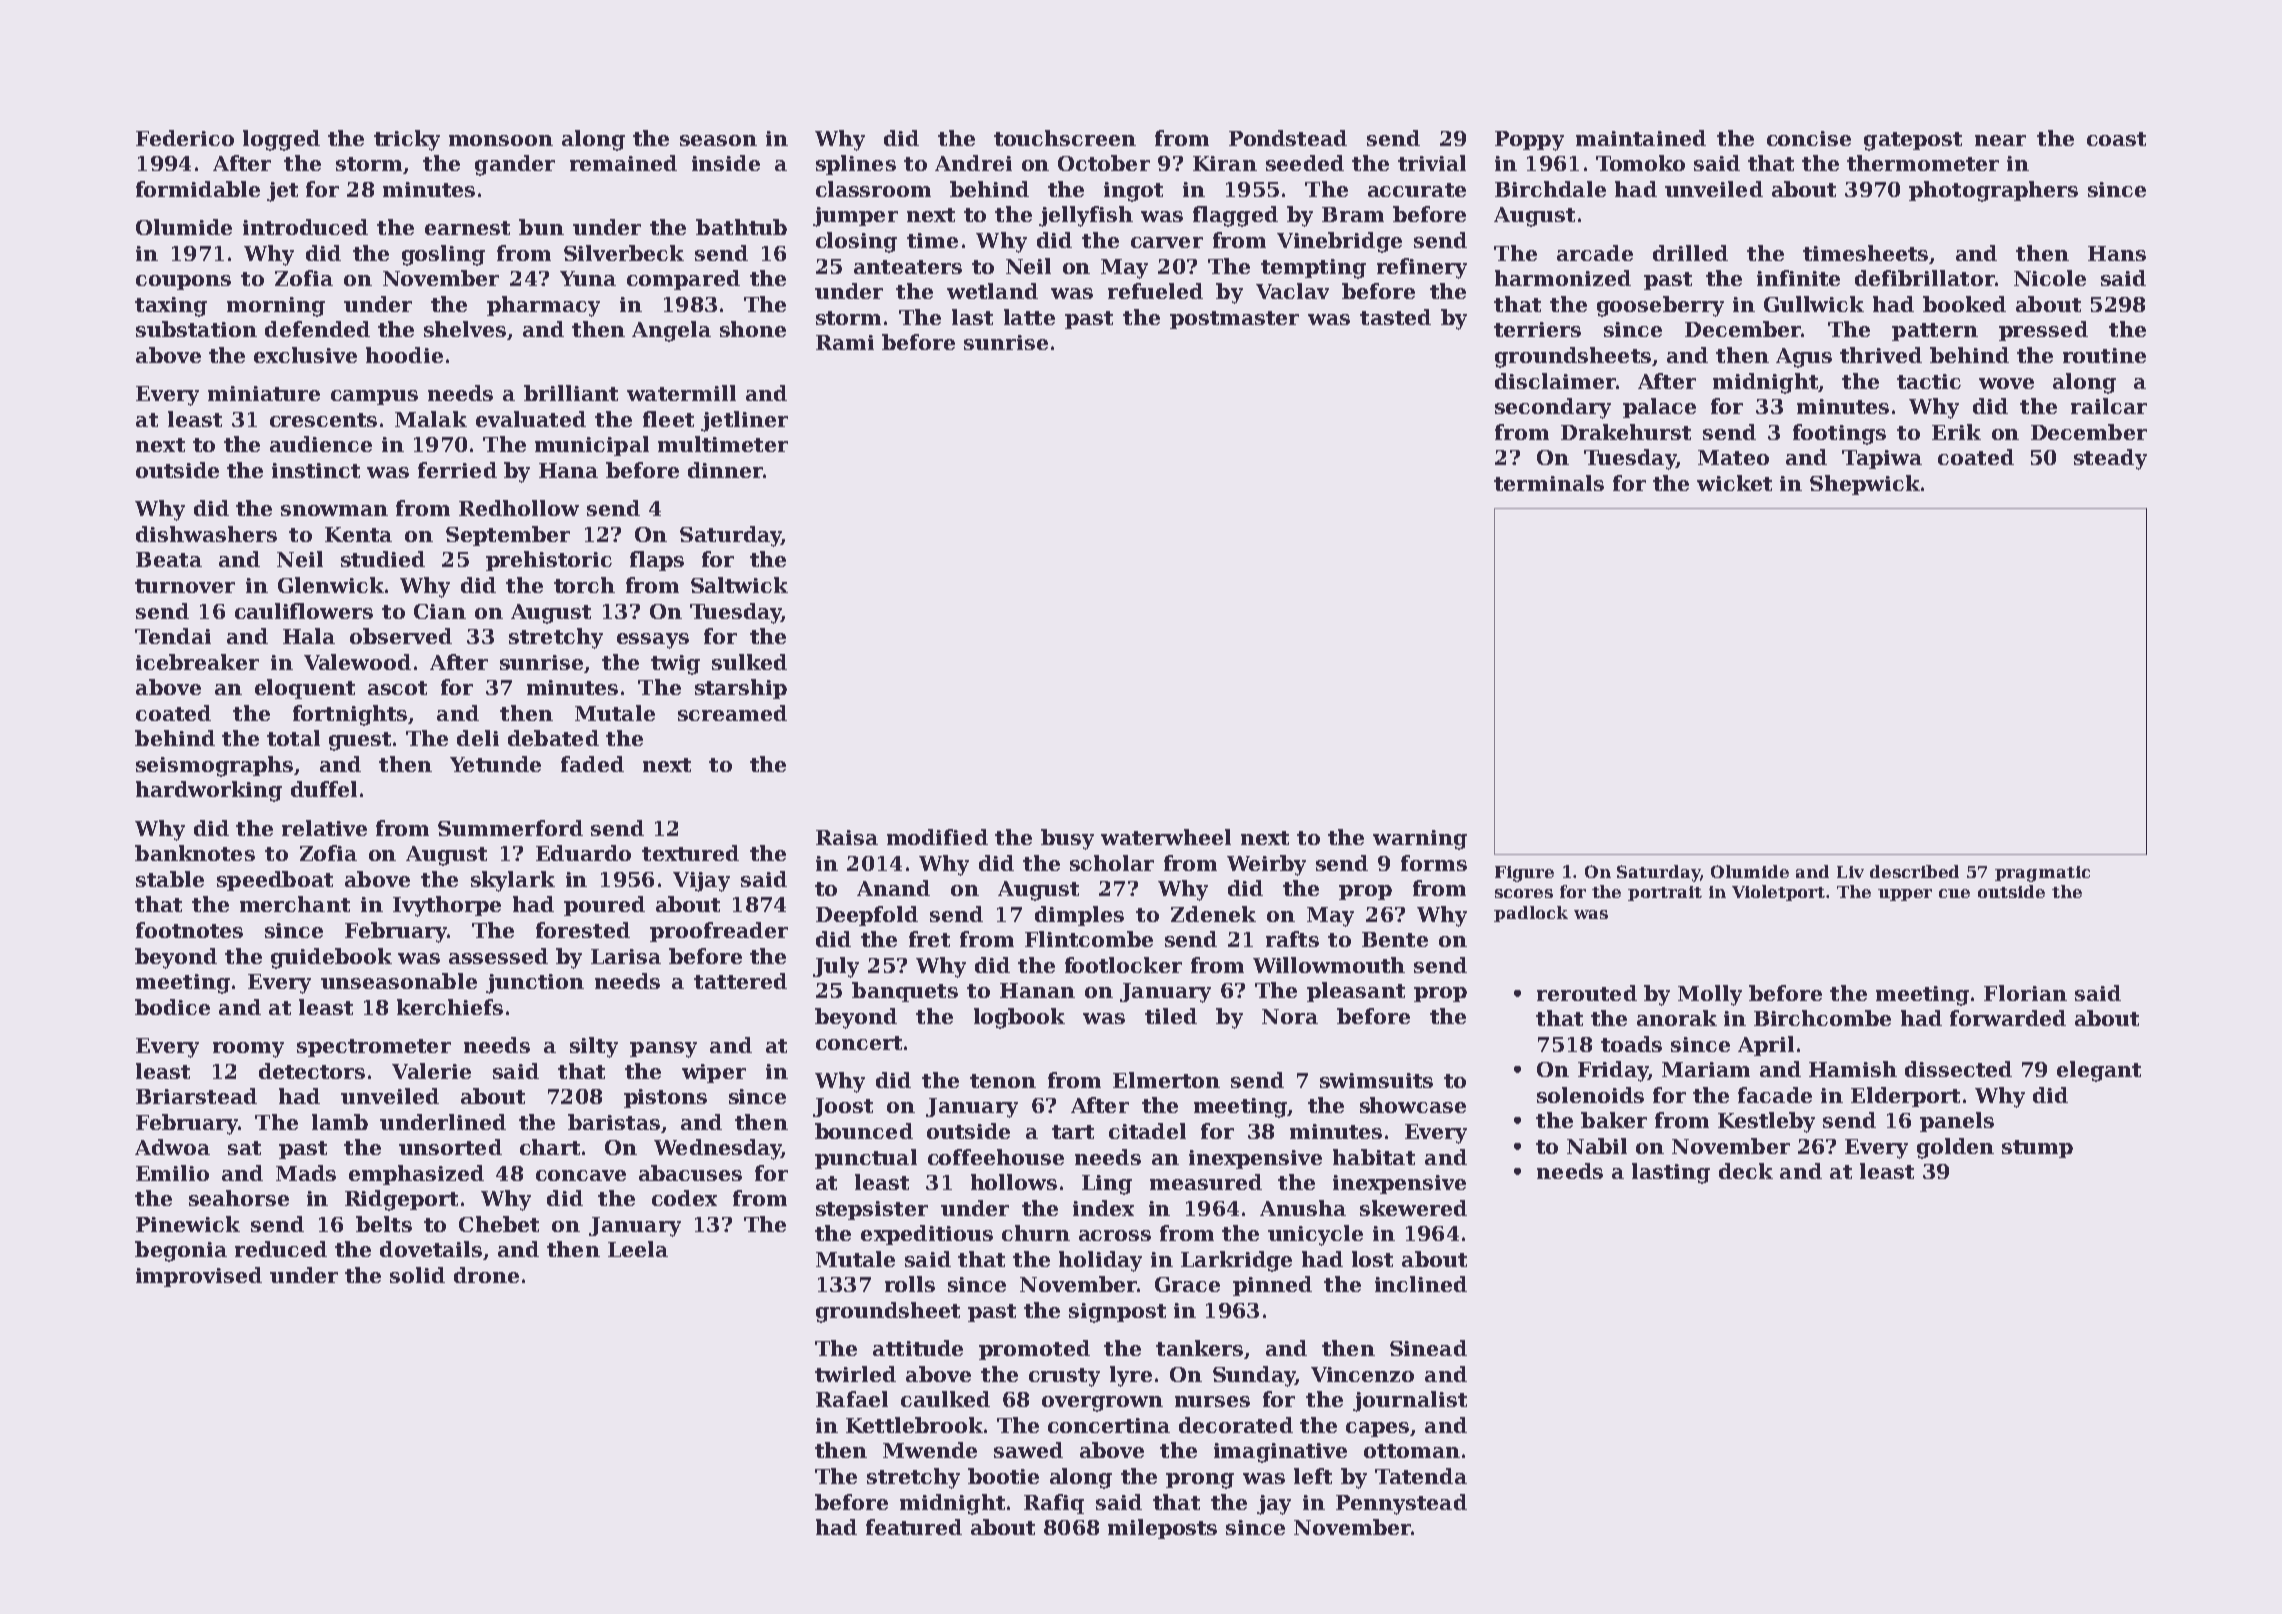  Describe the element at coordinates (1881, 355) in the page. I see `thrived` at that location.
